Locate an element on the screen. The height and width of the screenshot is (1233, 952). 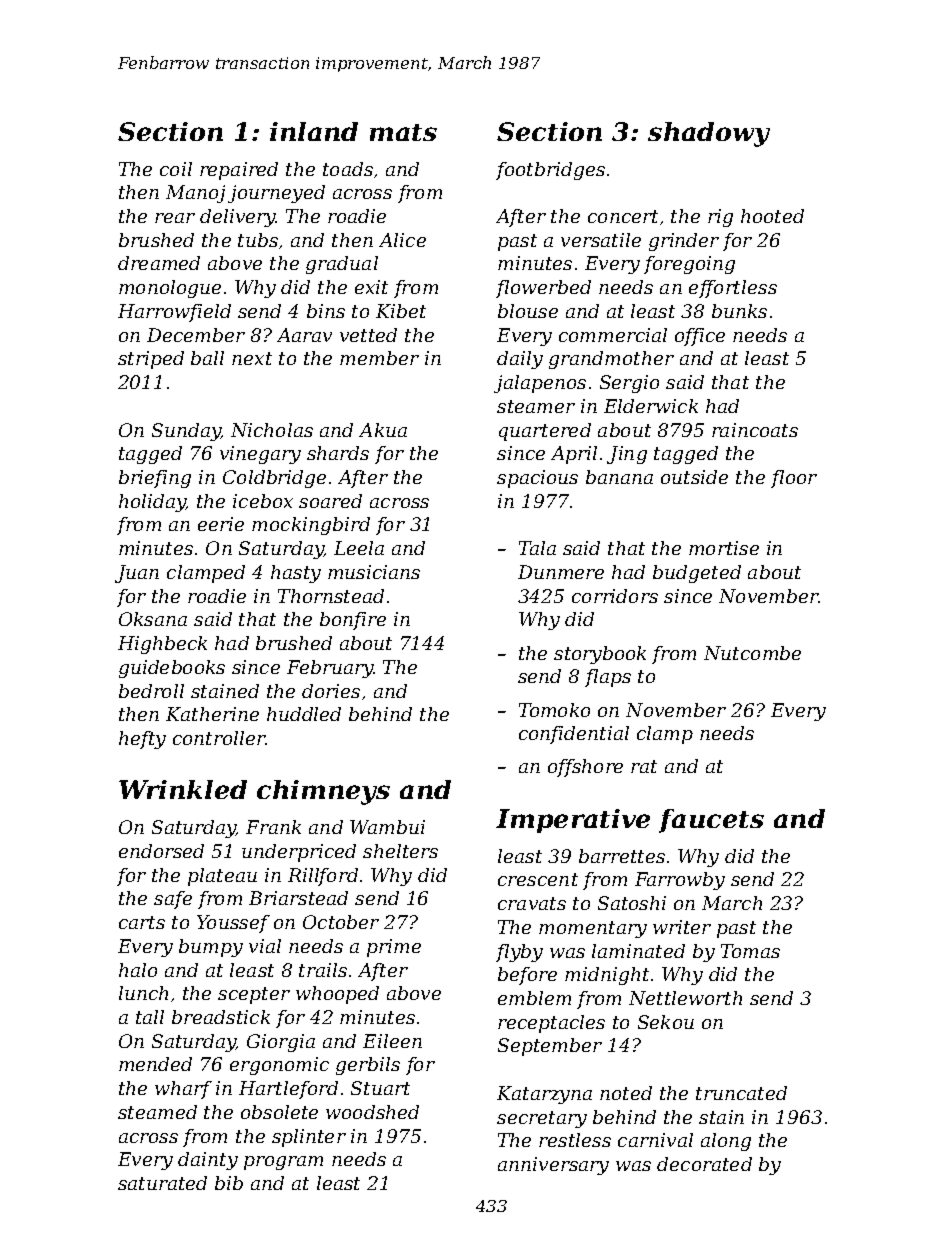
Tomoko is located at coordinates (554, 710).
